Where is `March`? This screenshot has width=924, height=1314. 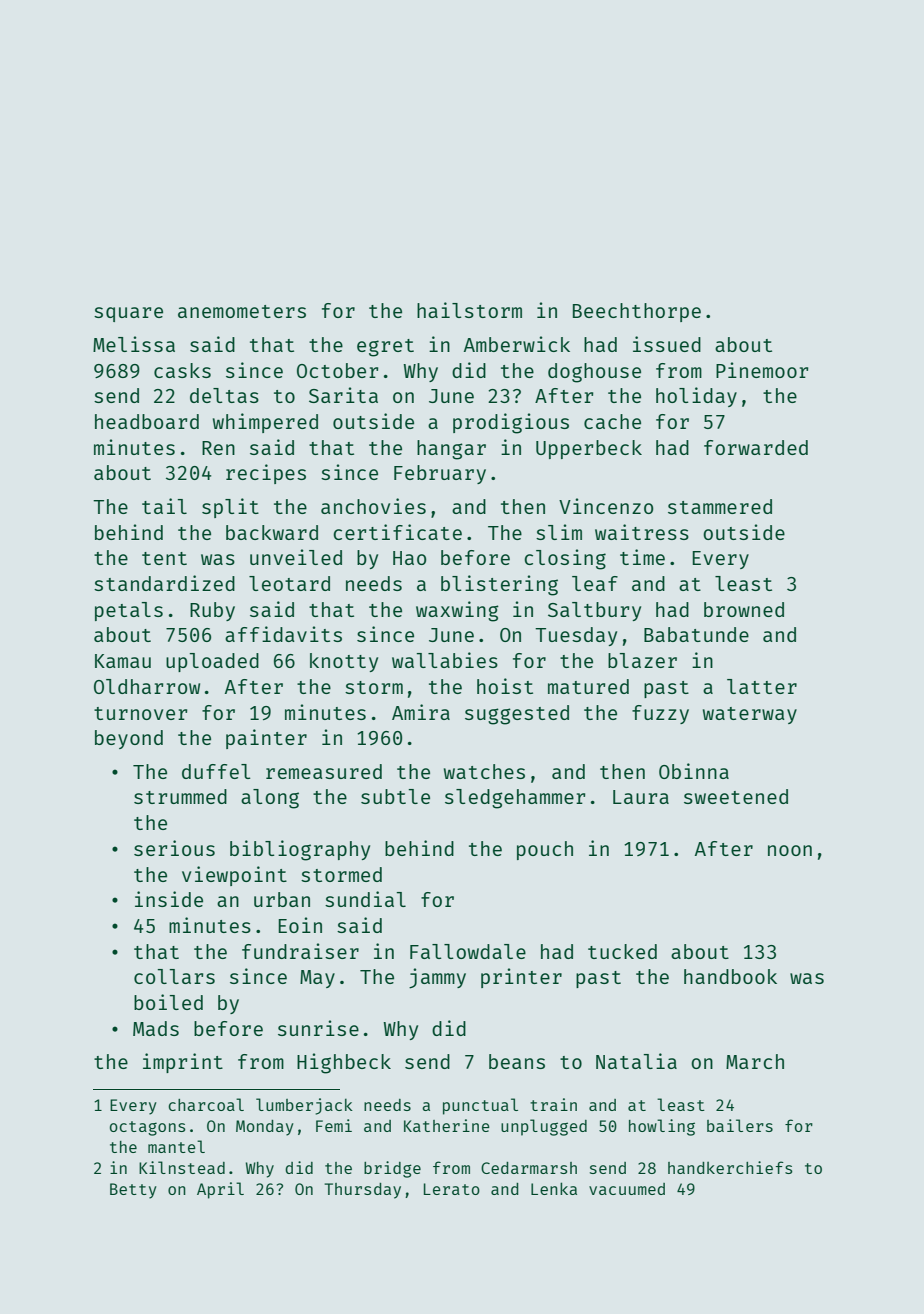
March is located at coordinates (755, 1061).
